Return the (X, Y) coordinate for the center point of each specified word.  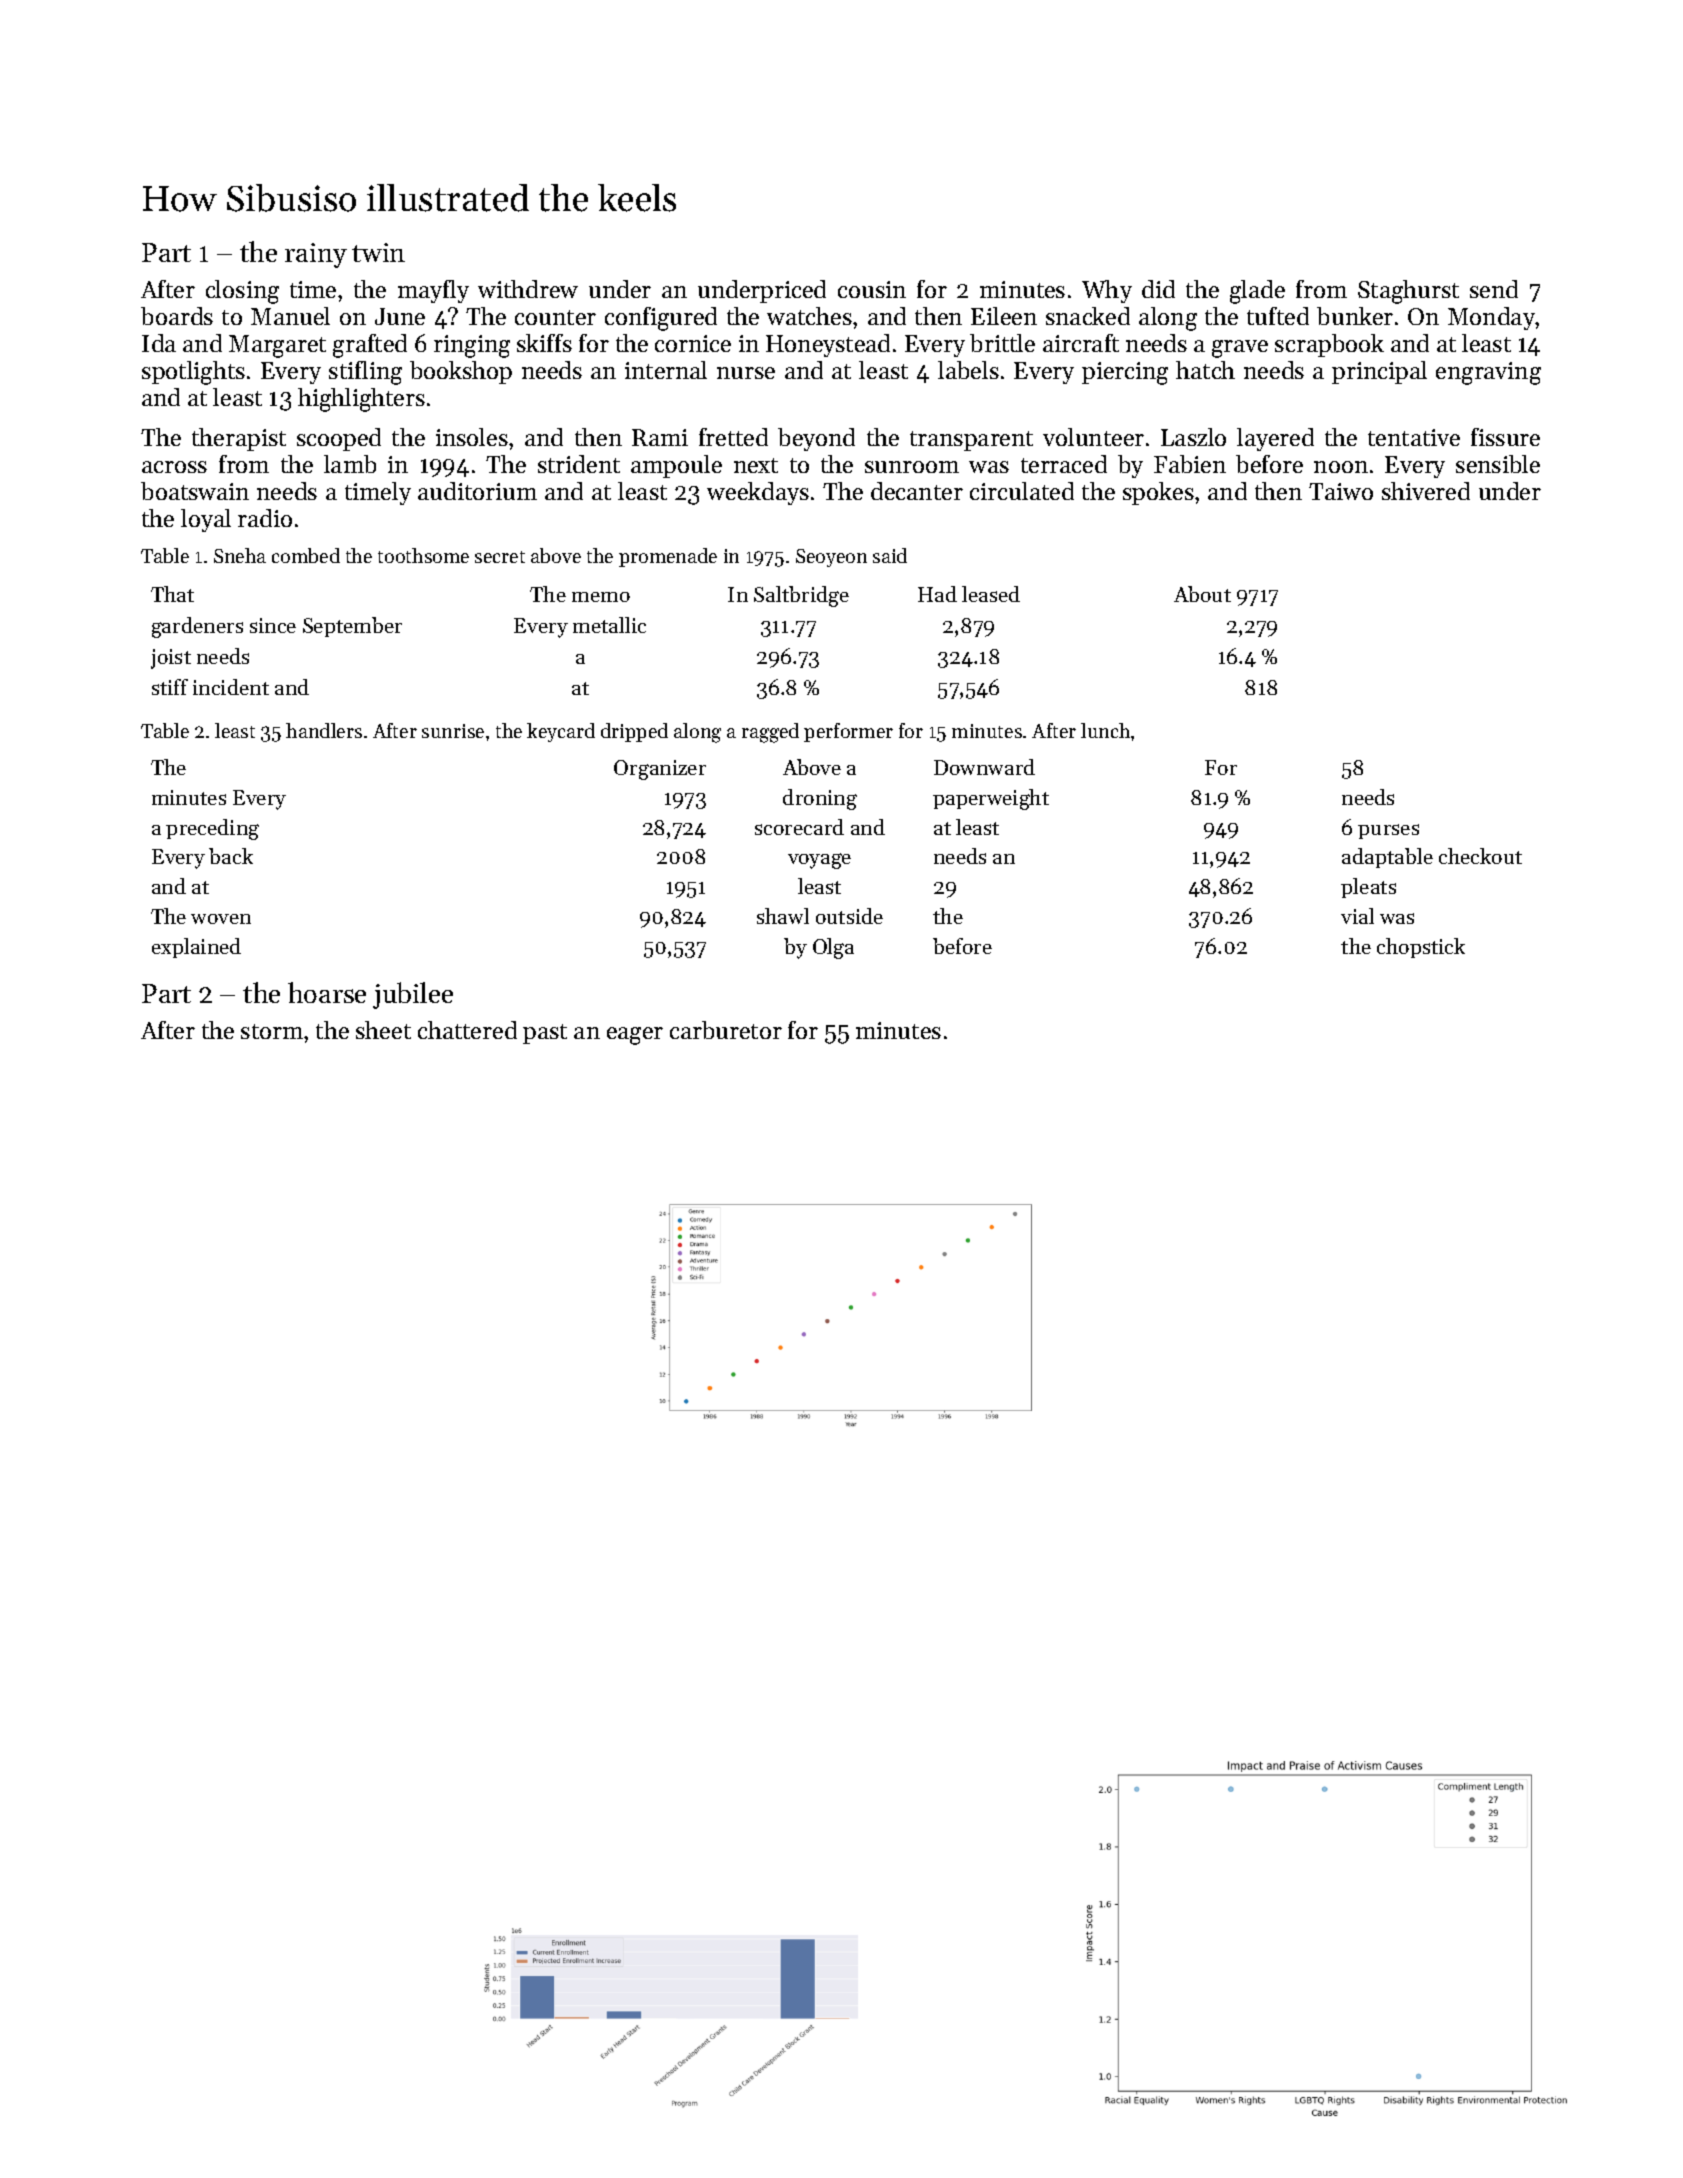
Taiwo (1341, 491)
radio (265, 518)
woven (221, 919)
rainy (316, 255)
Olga (833, 948)
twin (378, 252)
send (1494, 289)
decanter (917, 491)
